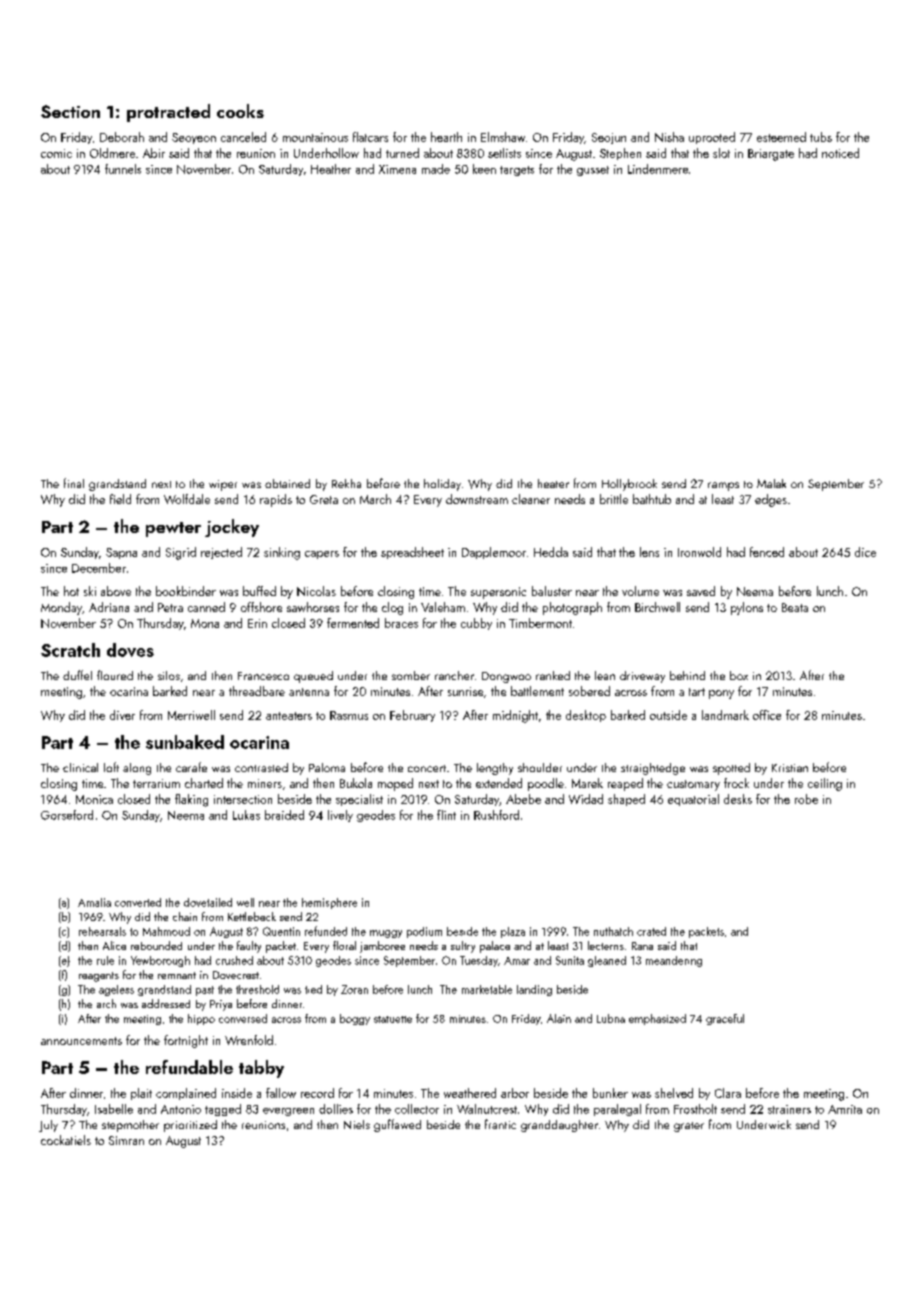 Image resolution: width=924 pixels, height=1308 pixels. I want to click on cockatiels, so click(66, 1140).
